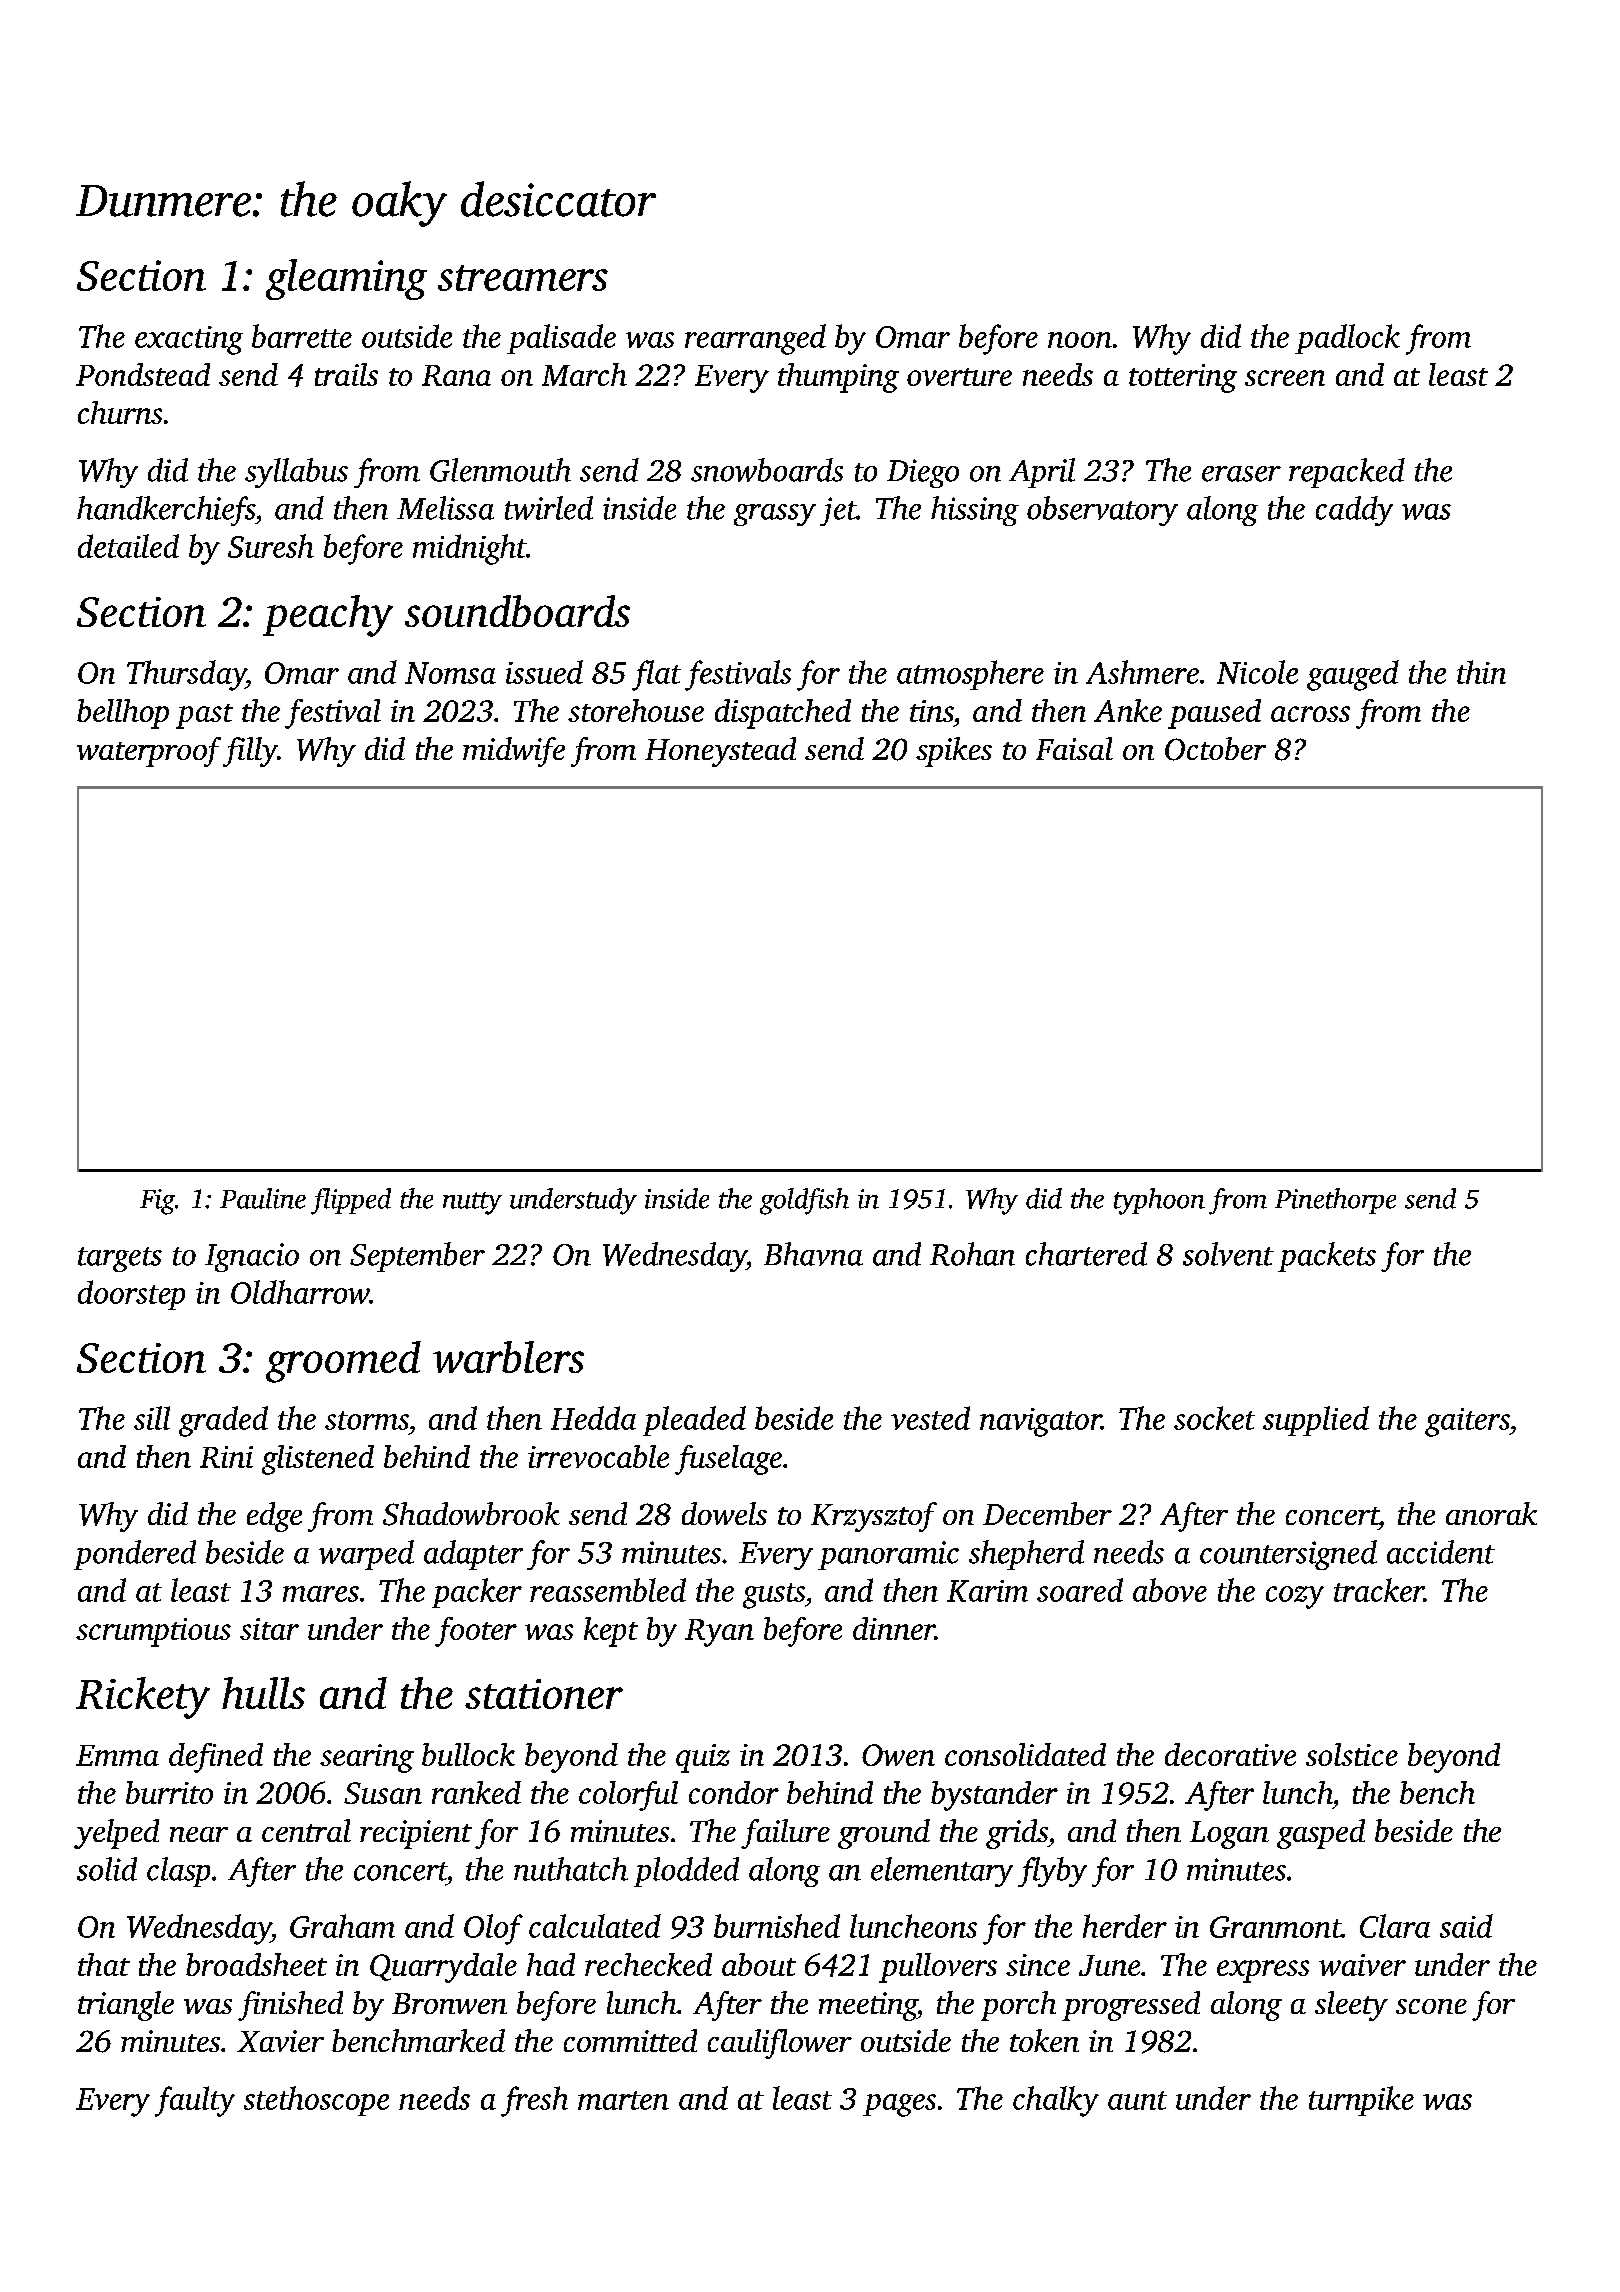 Image resolution: width=1620 pixels, height=2292 pixels. What do you see at coordinates (346, 279) in the screenshot?
I see `gleaming` at bounding box center [346, 279].
